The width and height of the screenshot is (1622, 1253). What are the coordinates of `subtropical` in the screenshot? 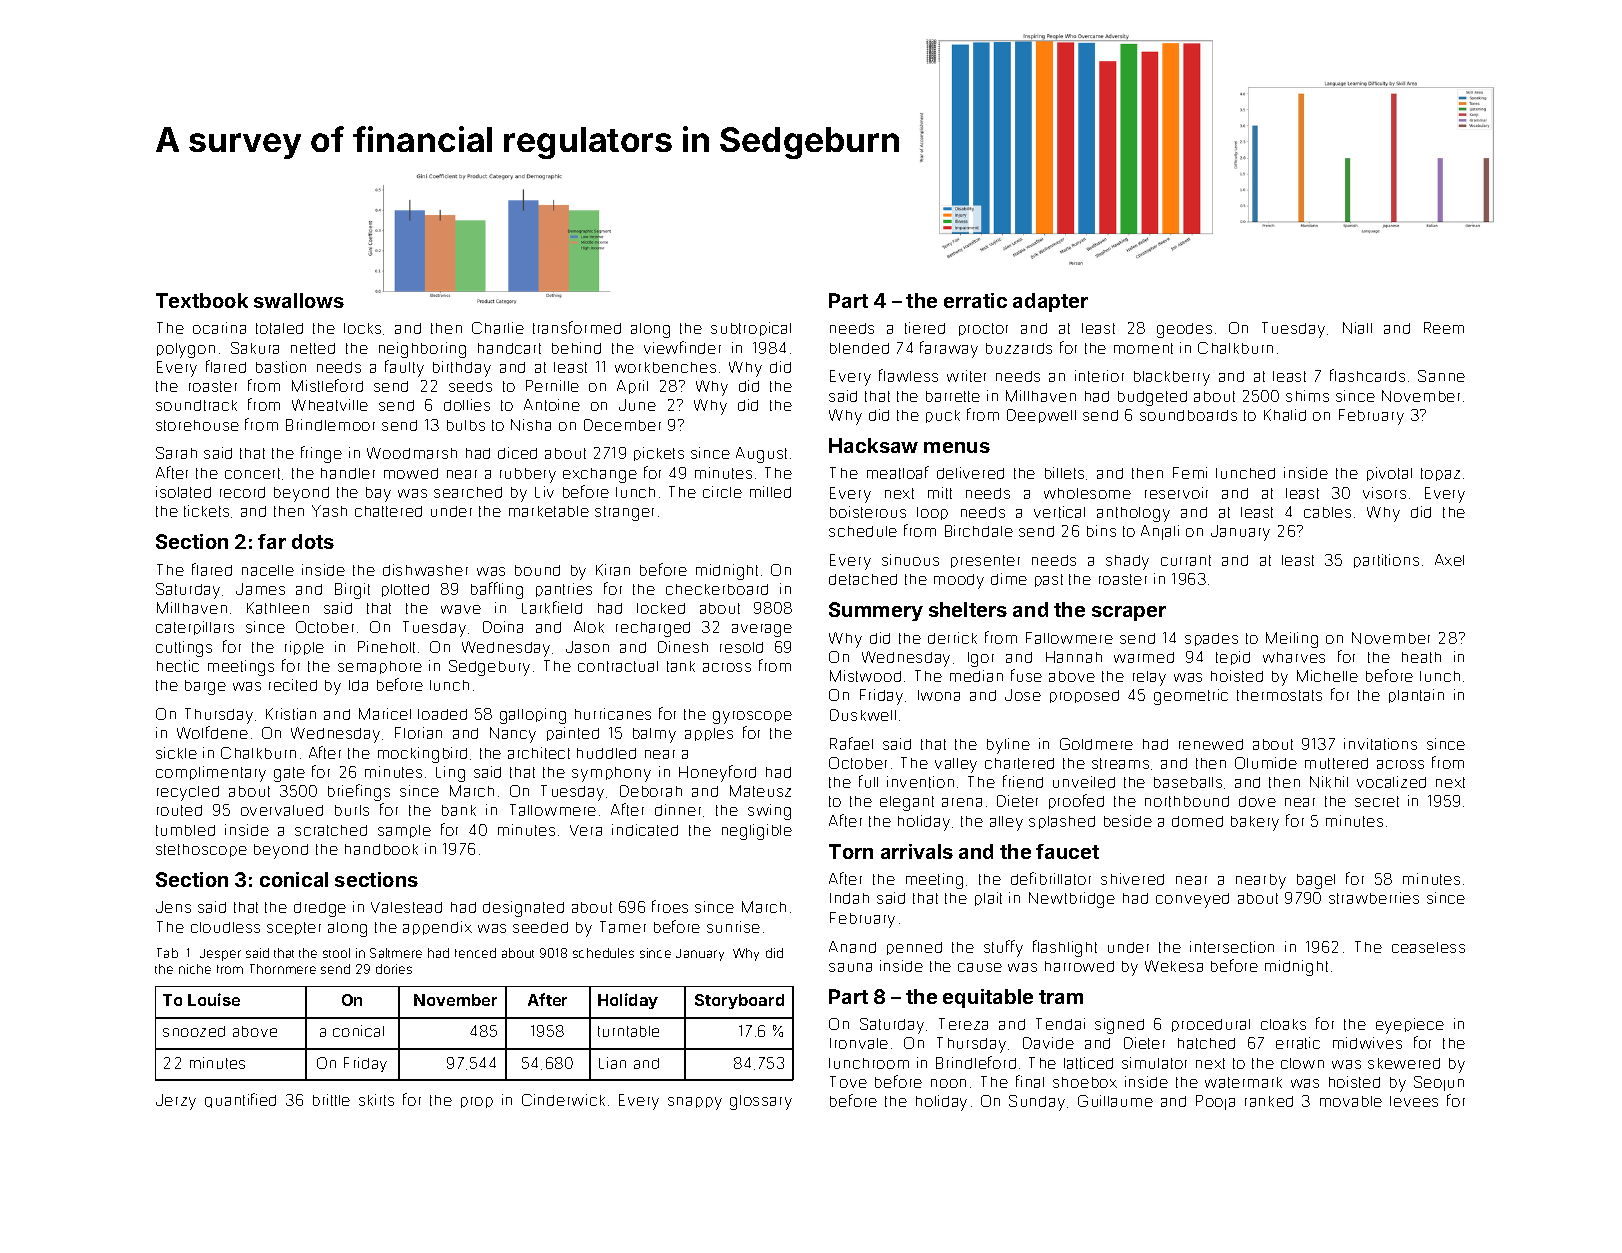 It's located at (751, 329).
